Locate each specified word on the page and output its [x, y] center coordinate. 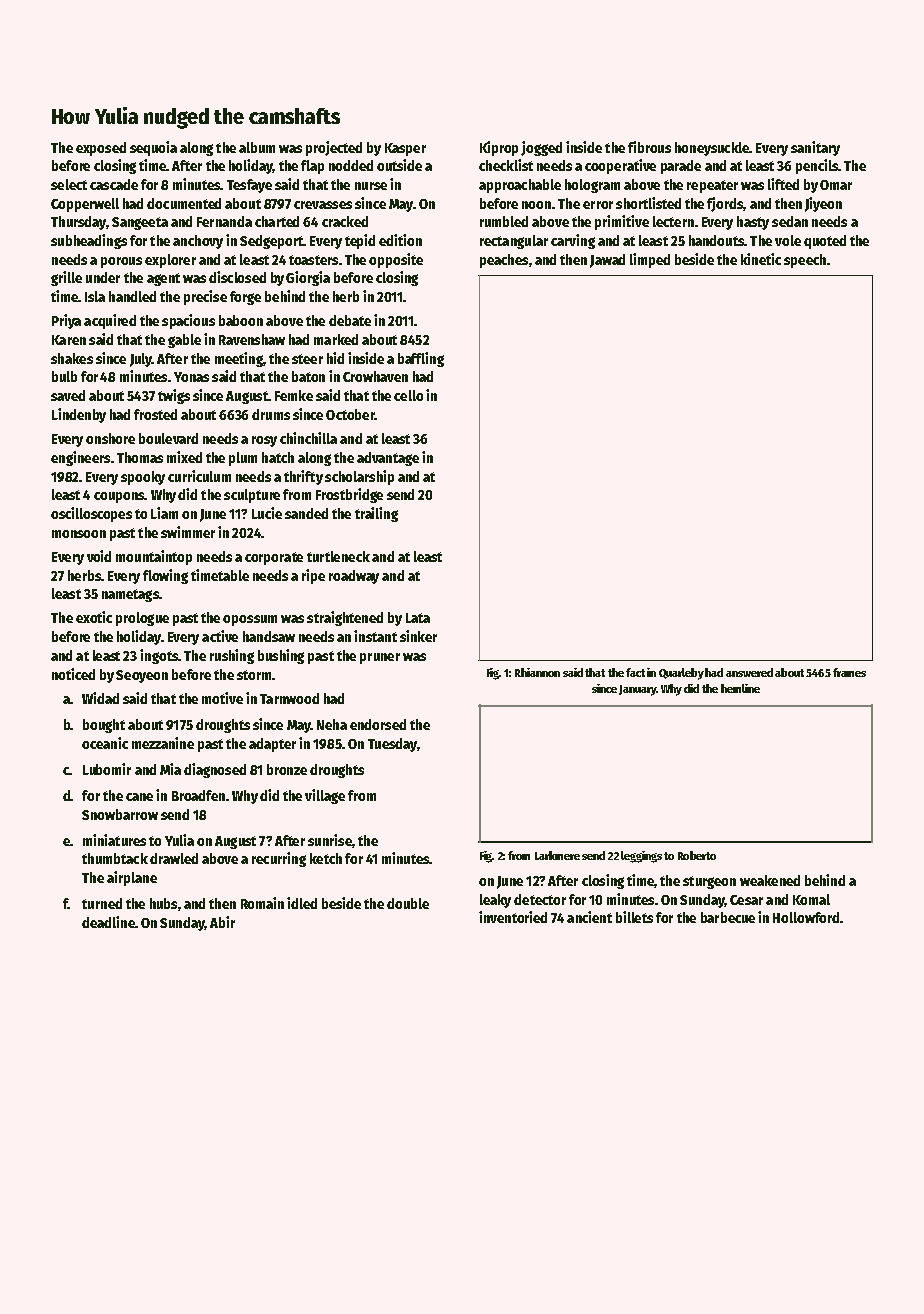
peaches [504, 261]
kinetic [761, 259]
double [408, 903]
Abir [222, 922]
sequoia [153, 148]
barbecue [728, 917]
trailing [376, 514]
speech [805, 261]
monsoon [79, 534]
